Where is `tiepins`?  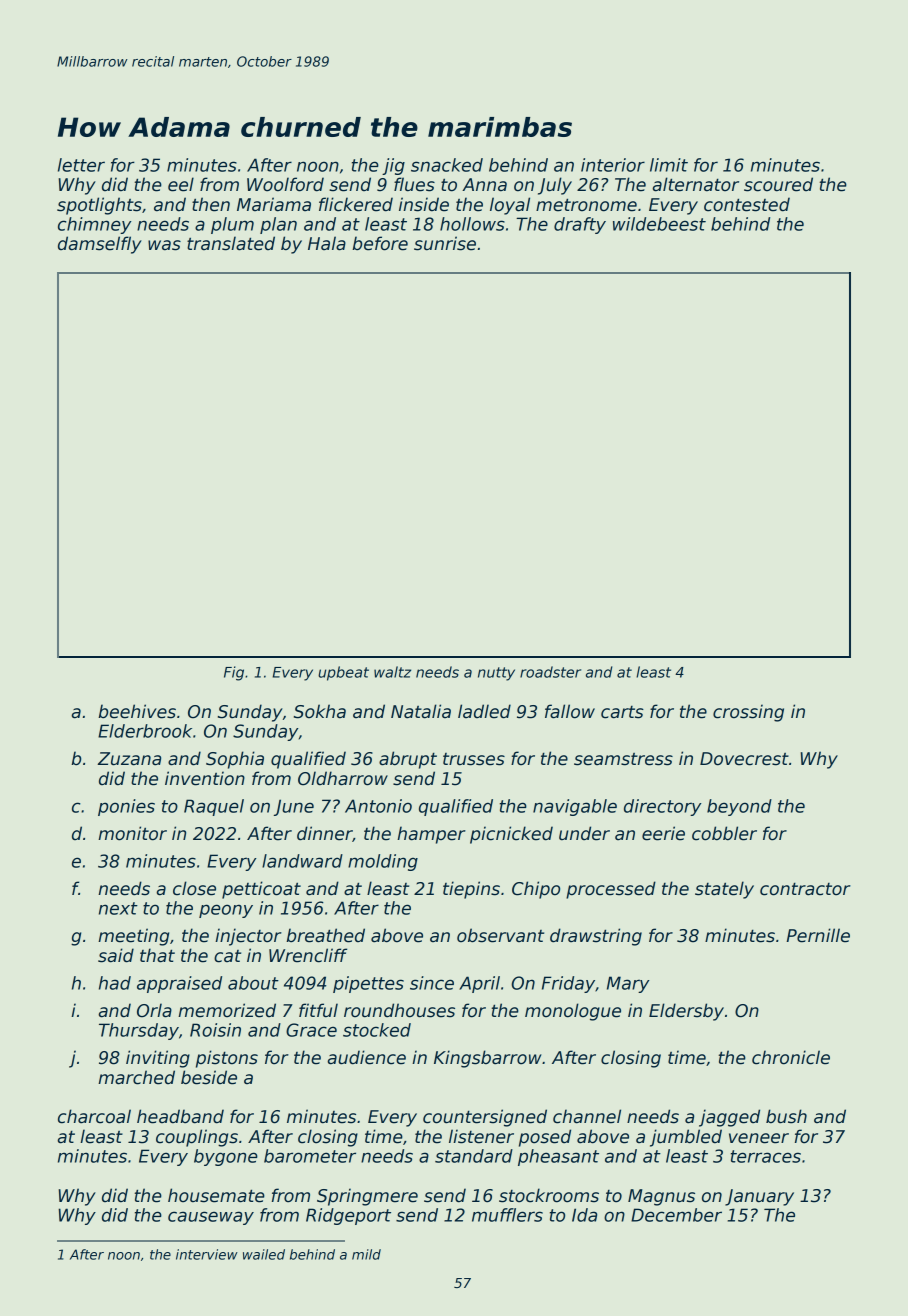
tiepins is located at coordinates (471, 890).
